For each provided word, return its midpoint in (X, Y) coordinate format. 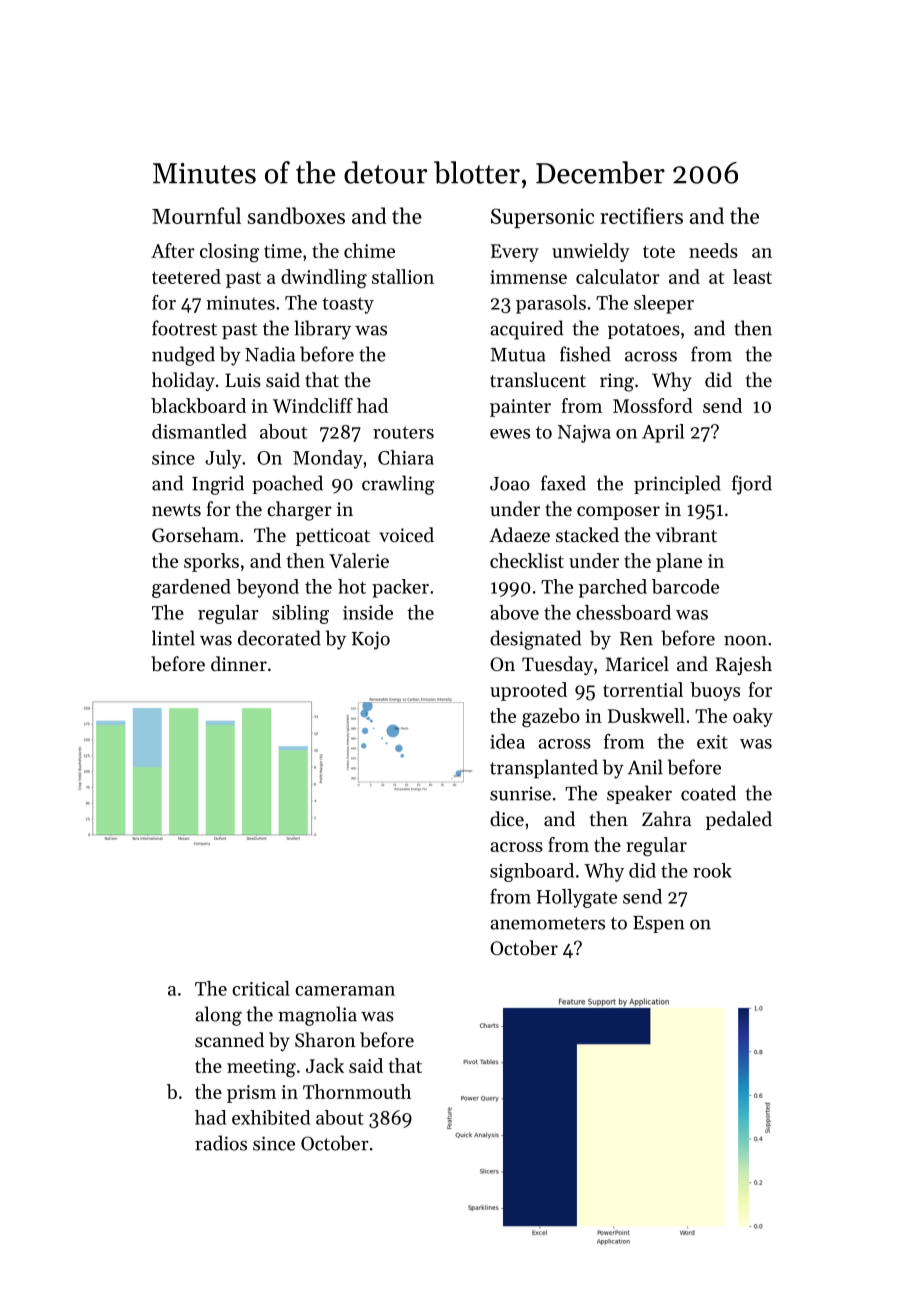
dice (507, 818)
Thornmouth (357, 1091)
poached (287, 484)
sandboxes (296, 215)
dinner (239, 663)
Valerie (359, 560)
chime (369, 250)
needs (713, 250)
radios (221, 1143)
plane (679, 562)
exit (712, 742)
